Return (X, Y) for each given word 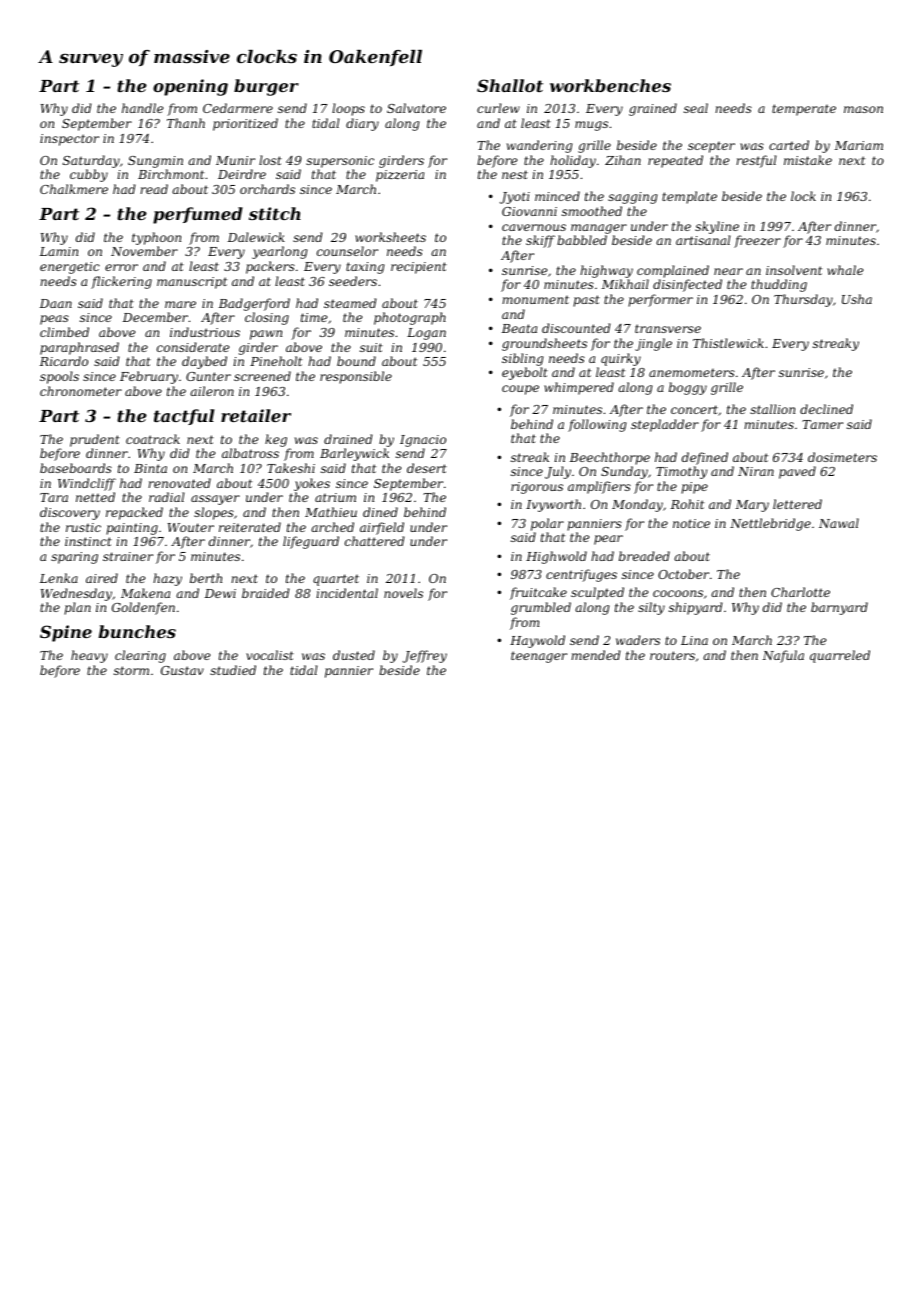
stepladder (665, 425)
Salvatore (416, 108)
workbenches (610, 85)
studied (233, 670)
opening (190, 87)
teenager (539, 657)
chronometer (81, 391)
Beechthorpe (610, 458)
